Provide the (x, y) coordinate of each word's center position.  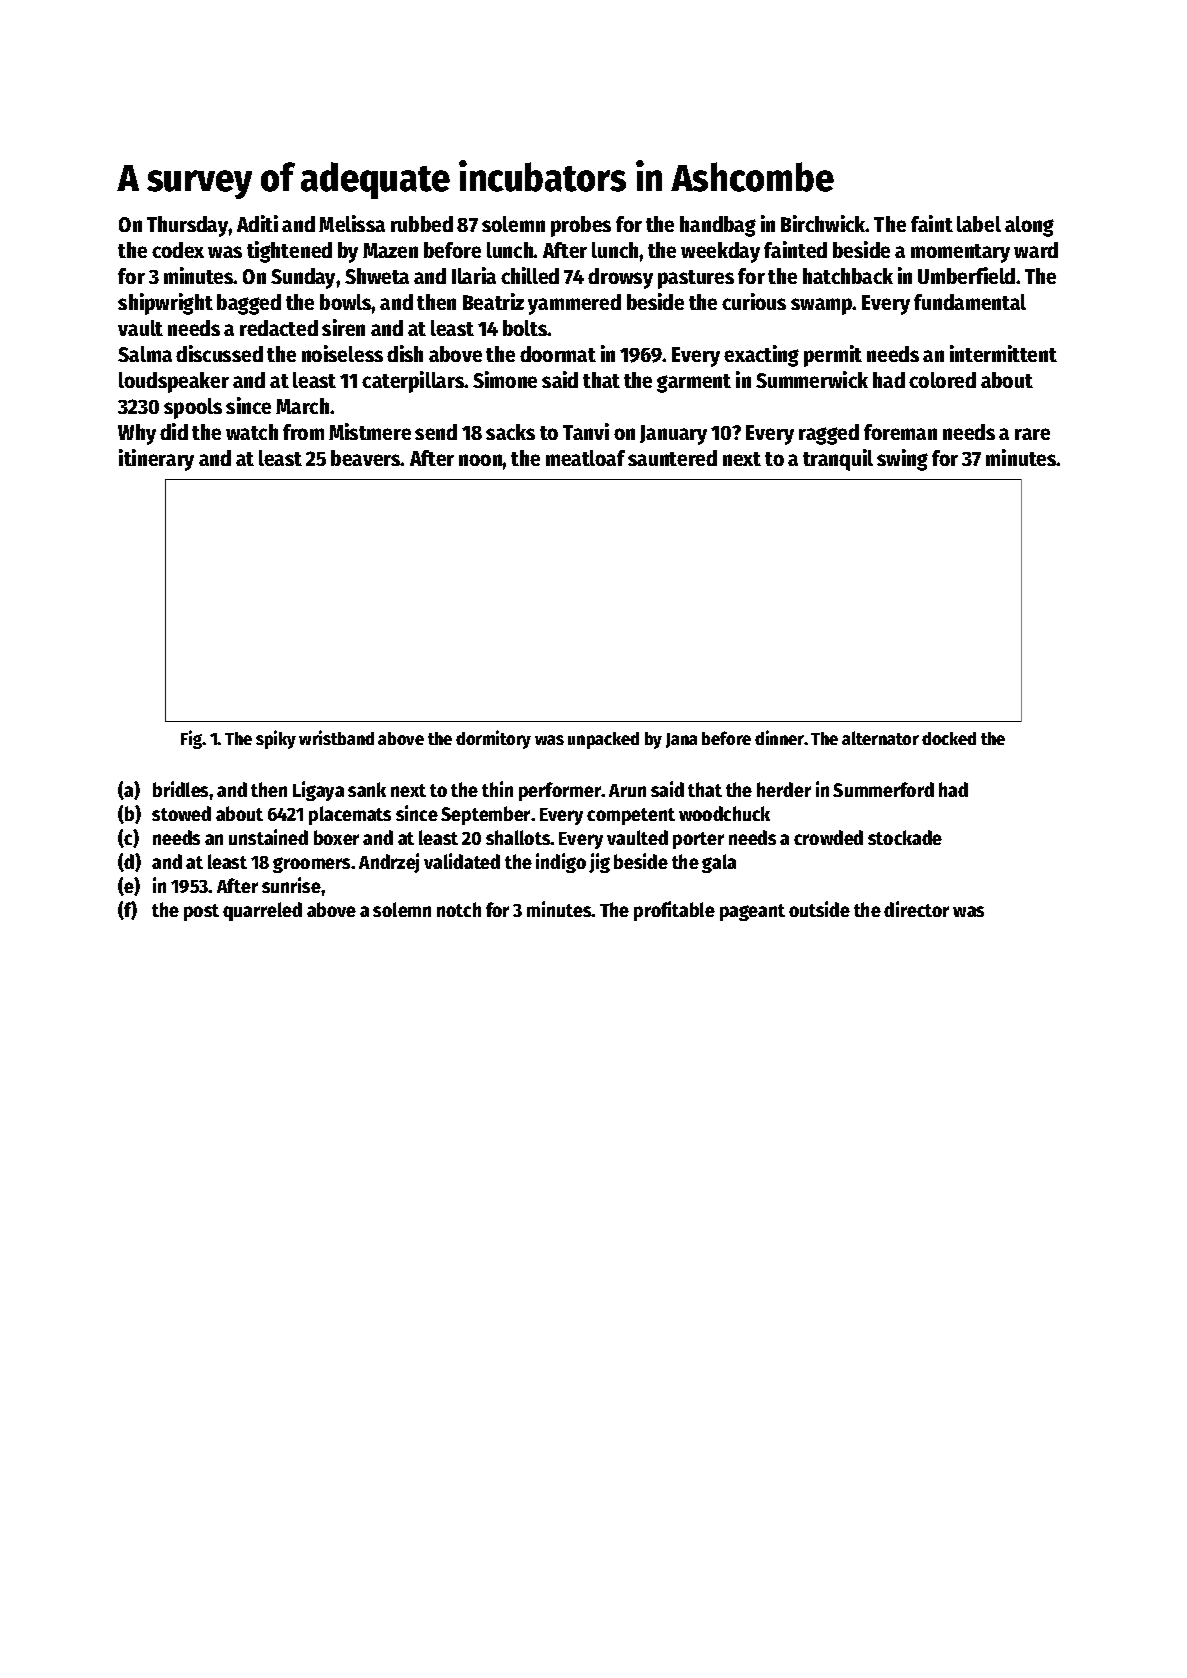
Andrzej (389, 863)
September (485, 815)
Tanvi (586, 431)
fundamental (970, 302)
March (302, 406)
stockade (905, 837)
